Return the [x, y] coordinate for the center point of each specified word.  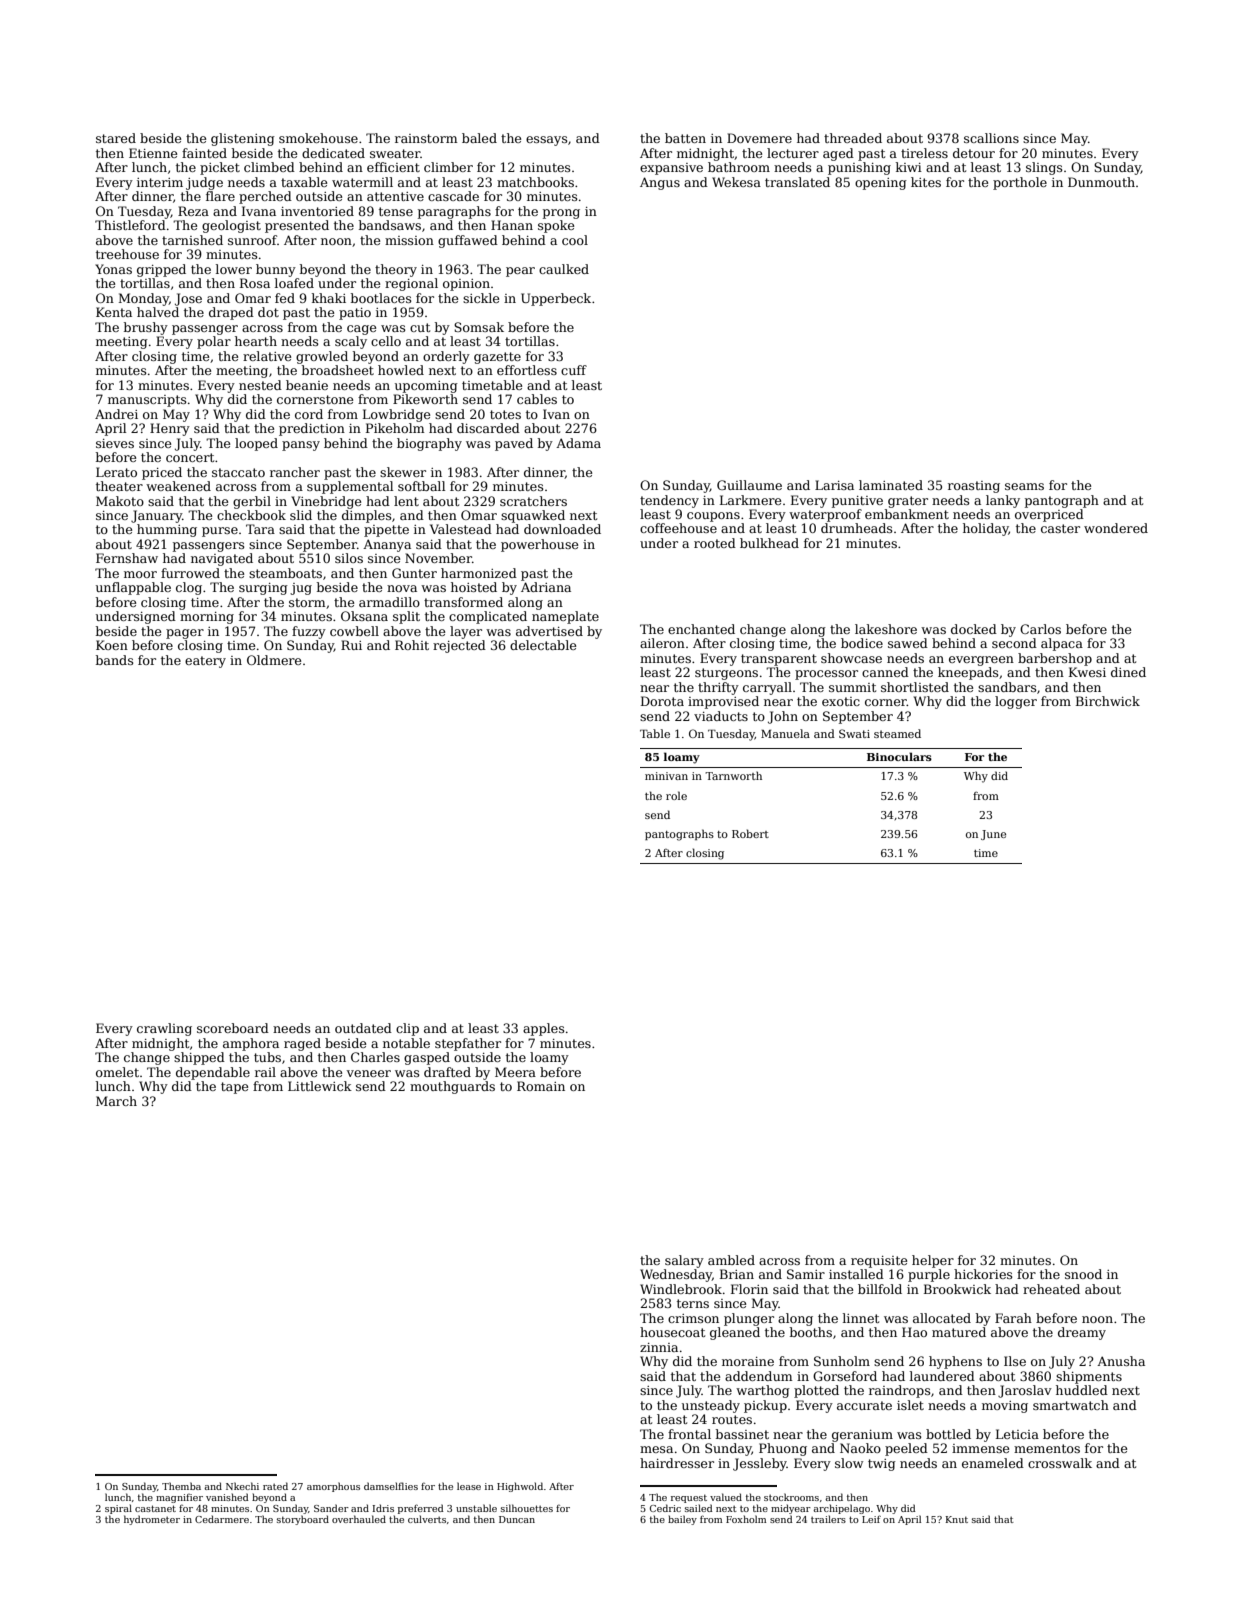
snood [1083, 1274]
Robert [750, 833]
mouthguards [452, 1087]
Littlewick [320, 1086]
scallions [991, 138]
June [993, 835]
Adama [578, 443]
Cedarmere [222, 1519]
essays [547, 141]
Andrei [116, 414]
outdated [363, 1028]
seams [1024, 486]
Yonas [113, 269]
